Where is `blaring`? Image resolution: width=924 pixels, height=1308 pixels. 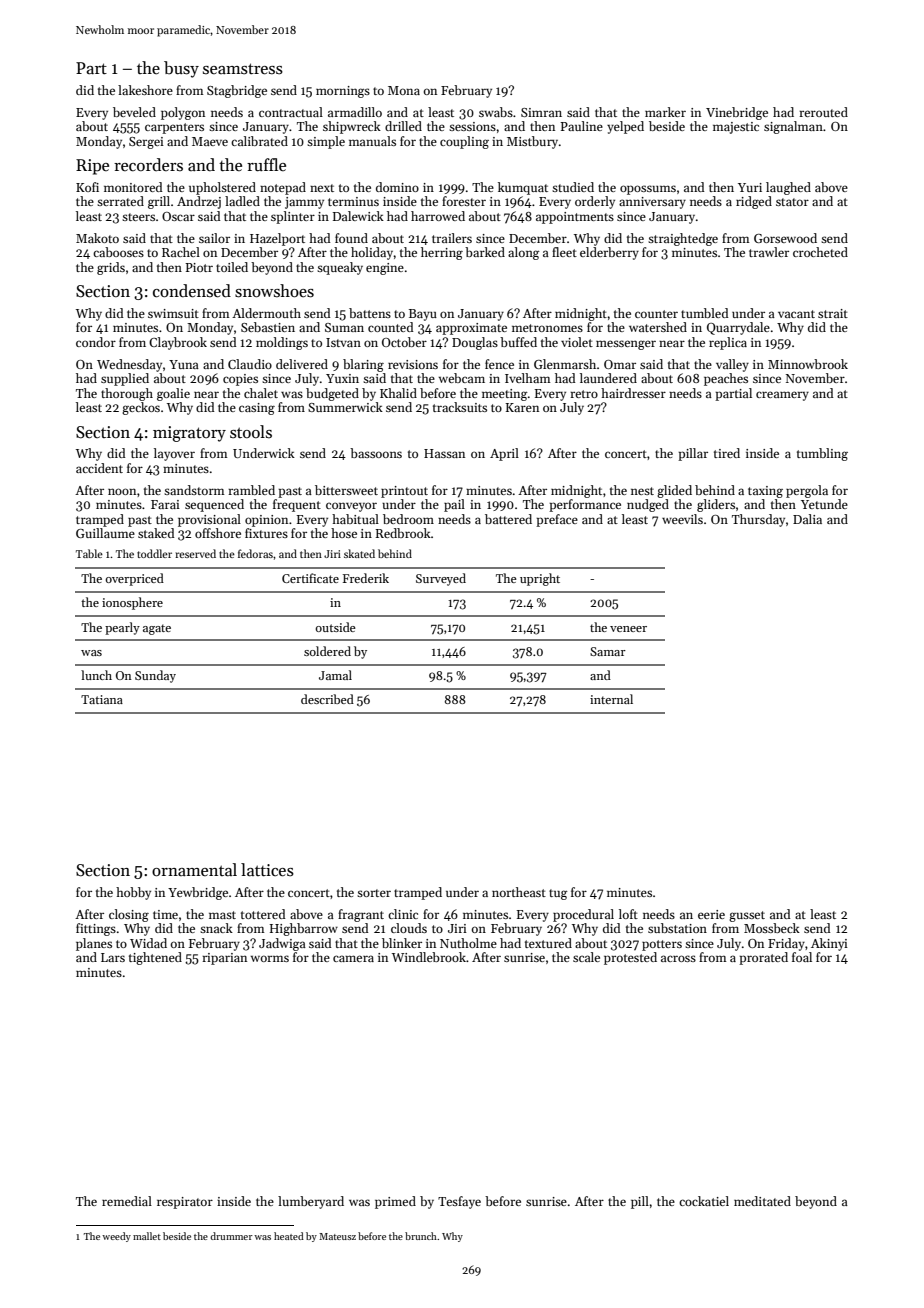
blaring is located at coordinates (363, 365).
